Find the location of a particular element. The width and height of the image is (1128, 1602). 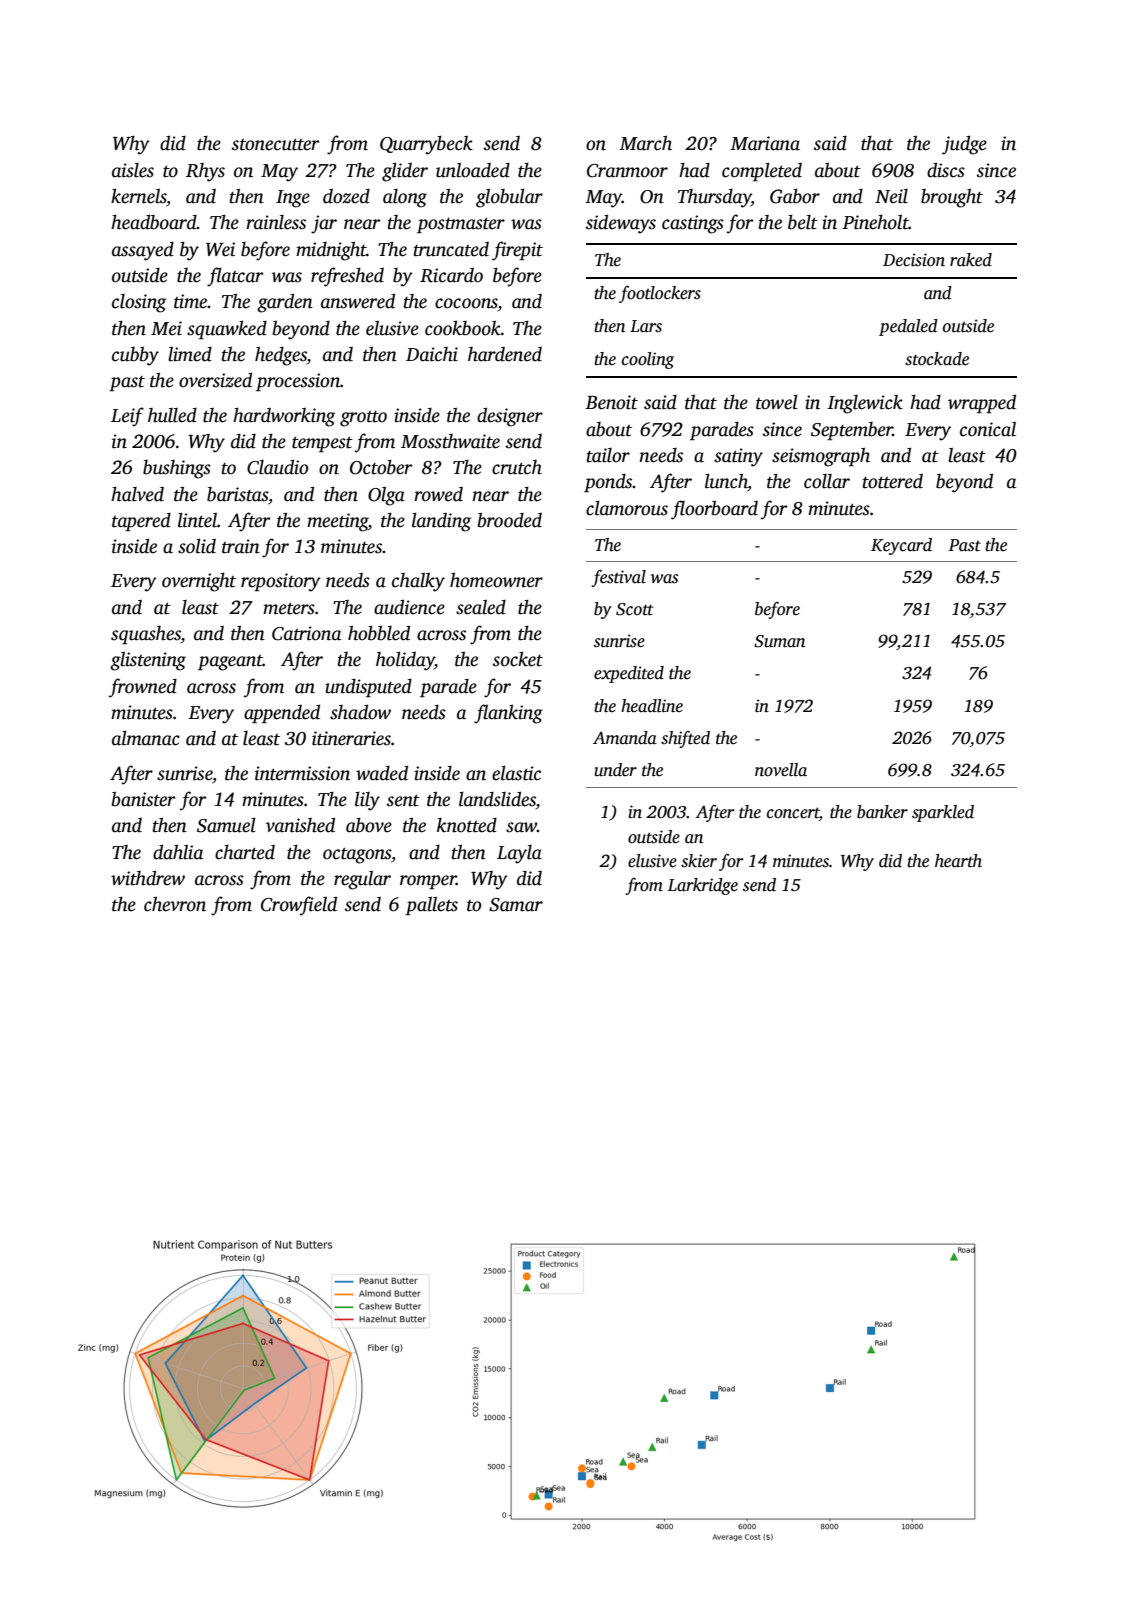

overnight is located at coordinates (199, 582).
